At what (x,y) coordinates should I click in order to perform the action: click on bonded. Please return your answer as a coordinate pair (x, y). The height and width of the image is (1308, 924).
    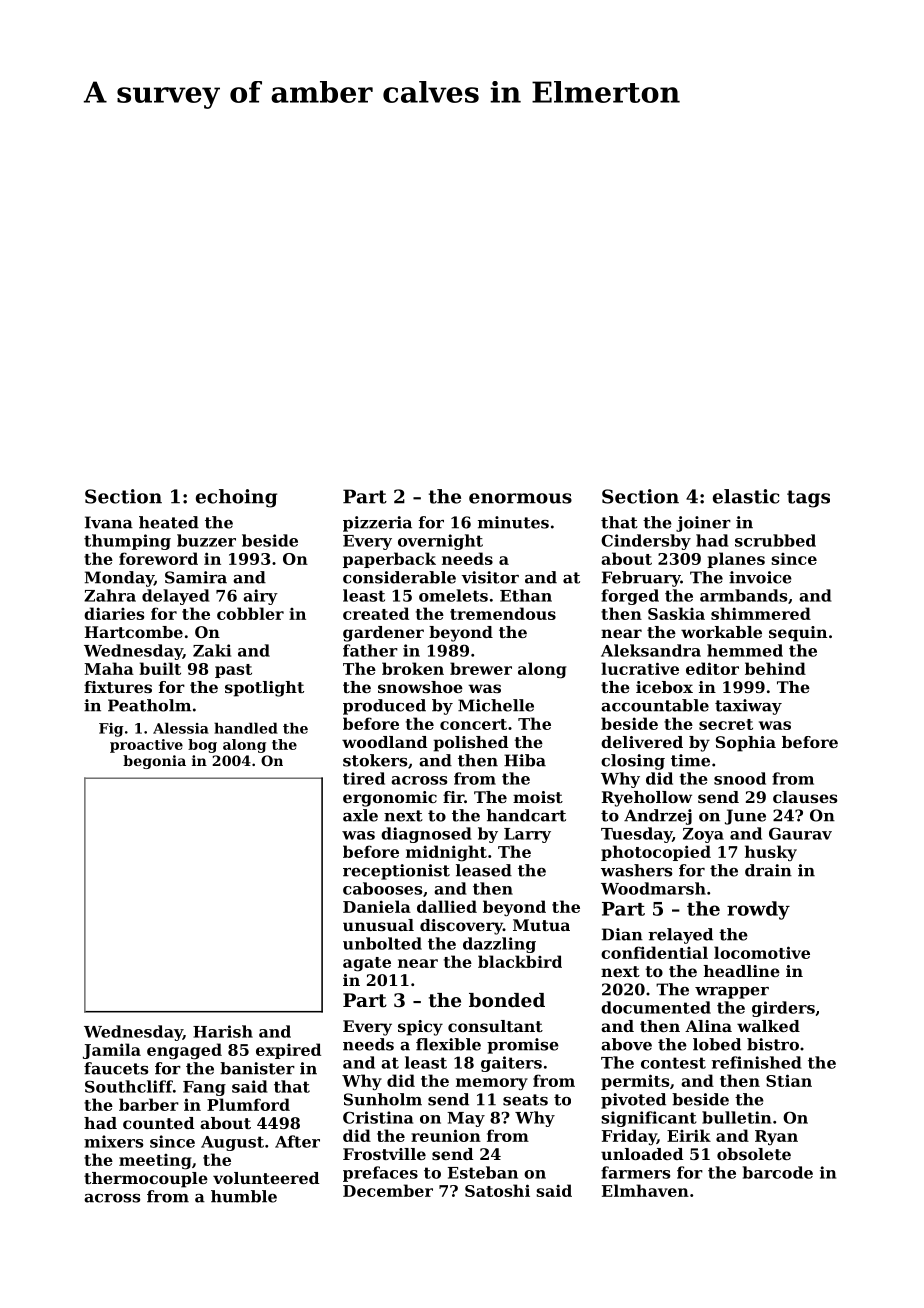
    Looking at the image, I should click on (507, 1000).
